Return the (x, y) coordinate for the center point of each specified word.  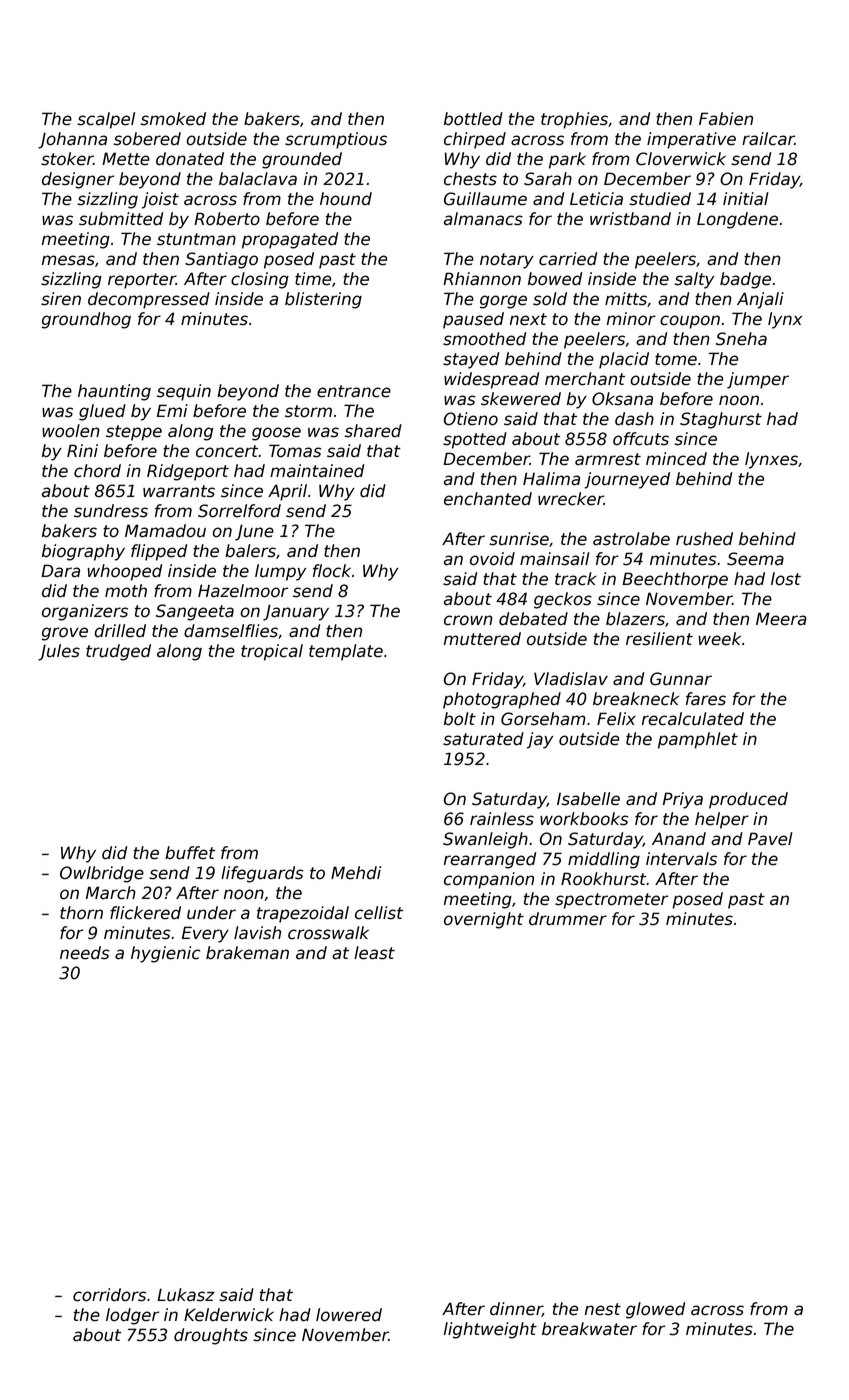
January (296, 612)
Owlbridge (102, 874)
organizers (85, 612)
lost (786, 579)
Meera (781, 619)
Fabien (726, 119)
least (374, 953)
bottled (473, 119)
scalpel (106, 120)
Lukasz (186, 1295)
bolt (460, 719)
